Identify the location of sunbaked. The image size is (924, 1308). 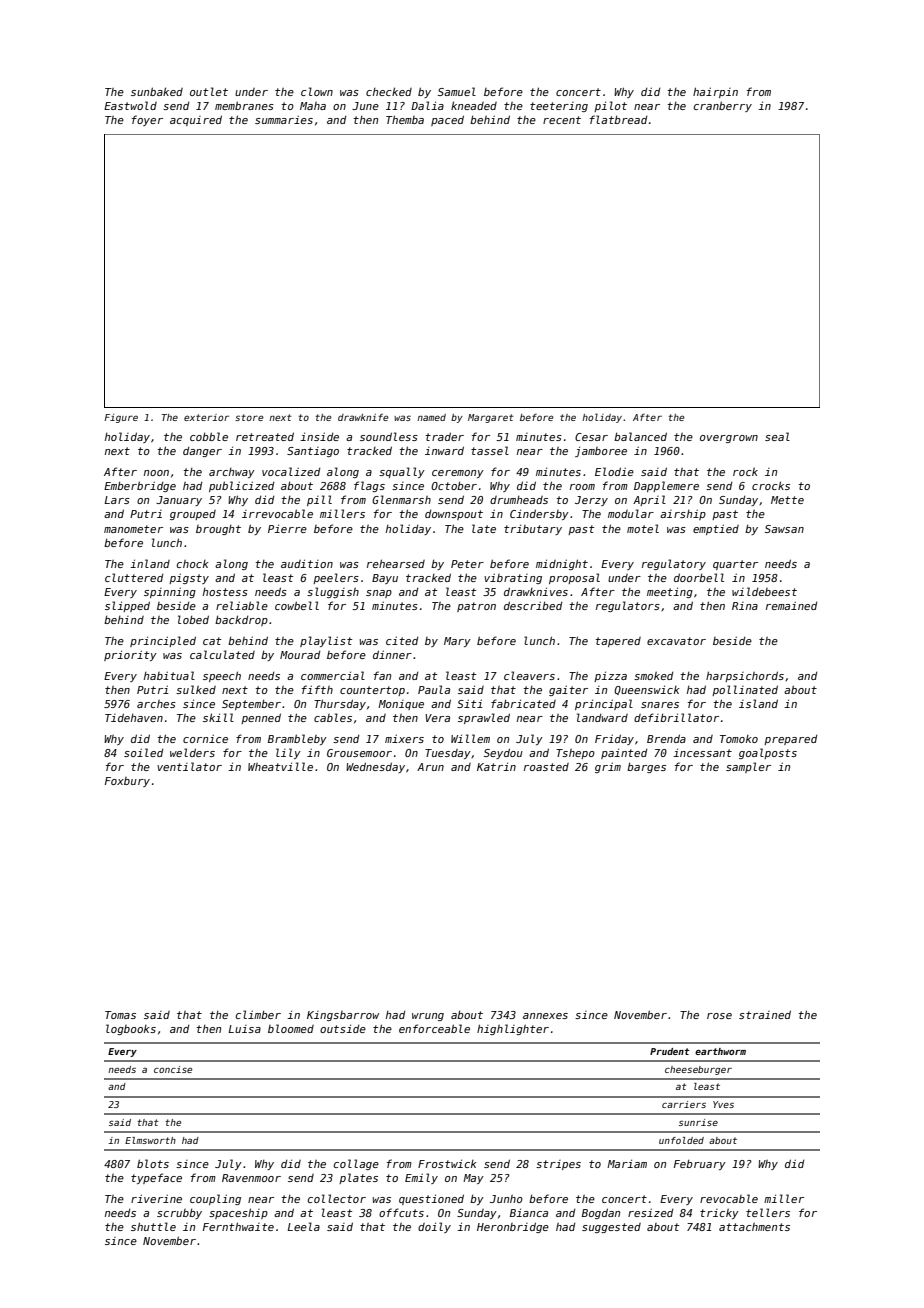
(157, 91).
